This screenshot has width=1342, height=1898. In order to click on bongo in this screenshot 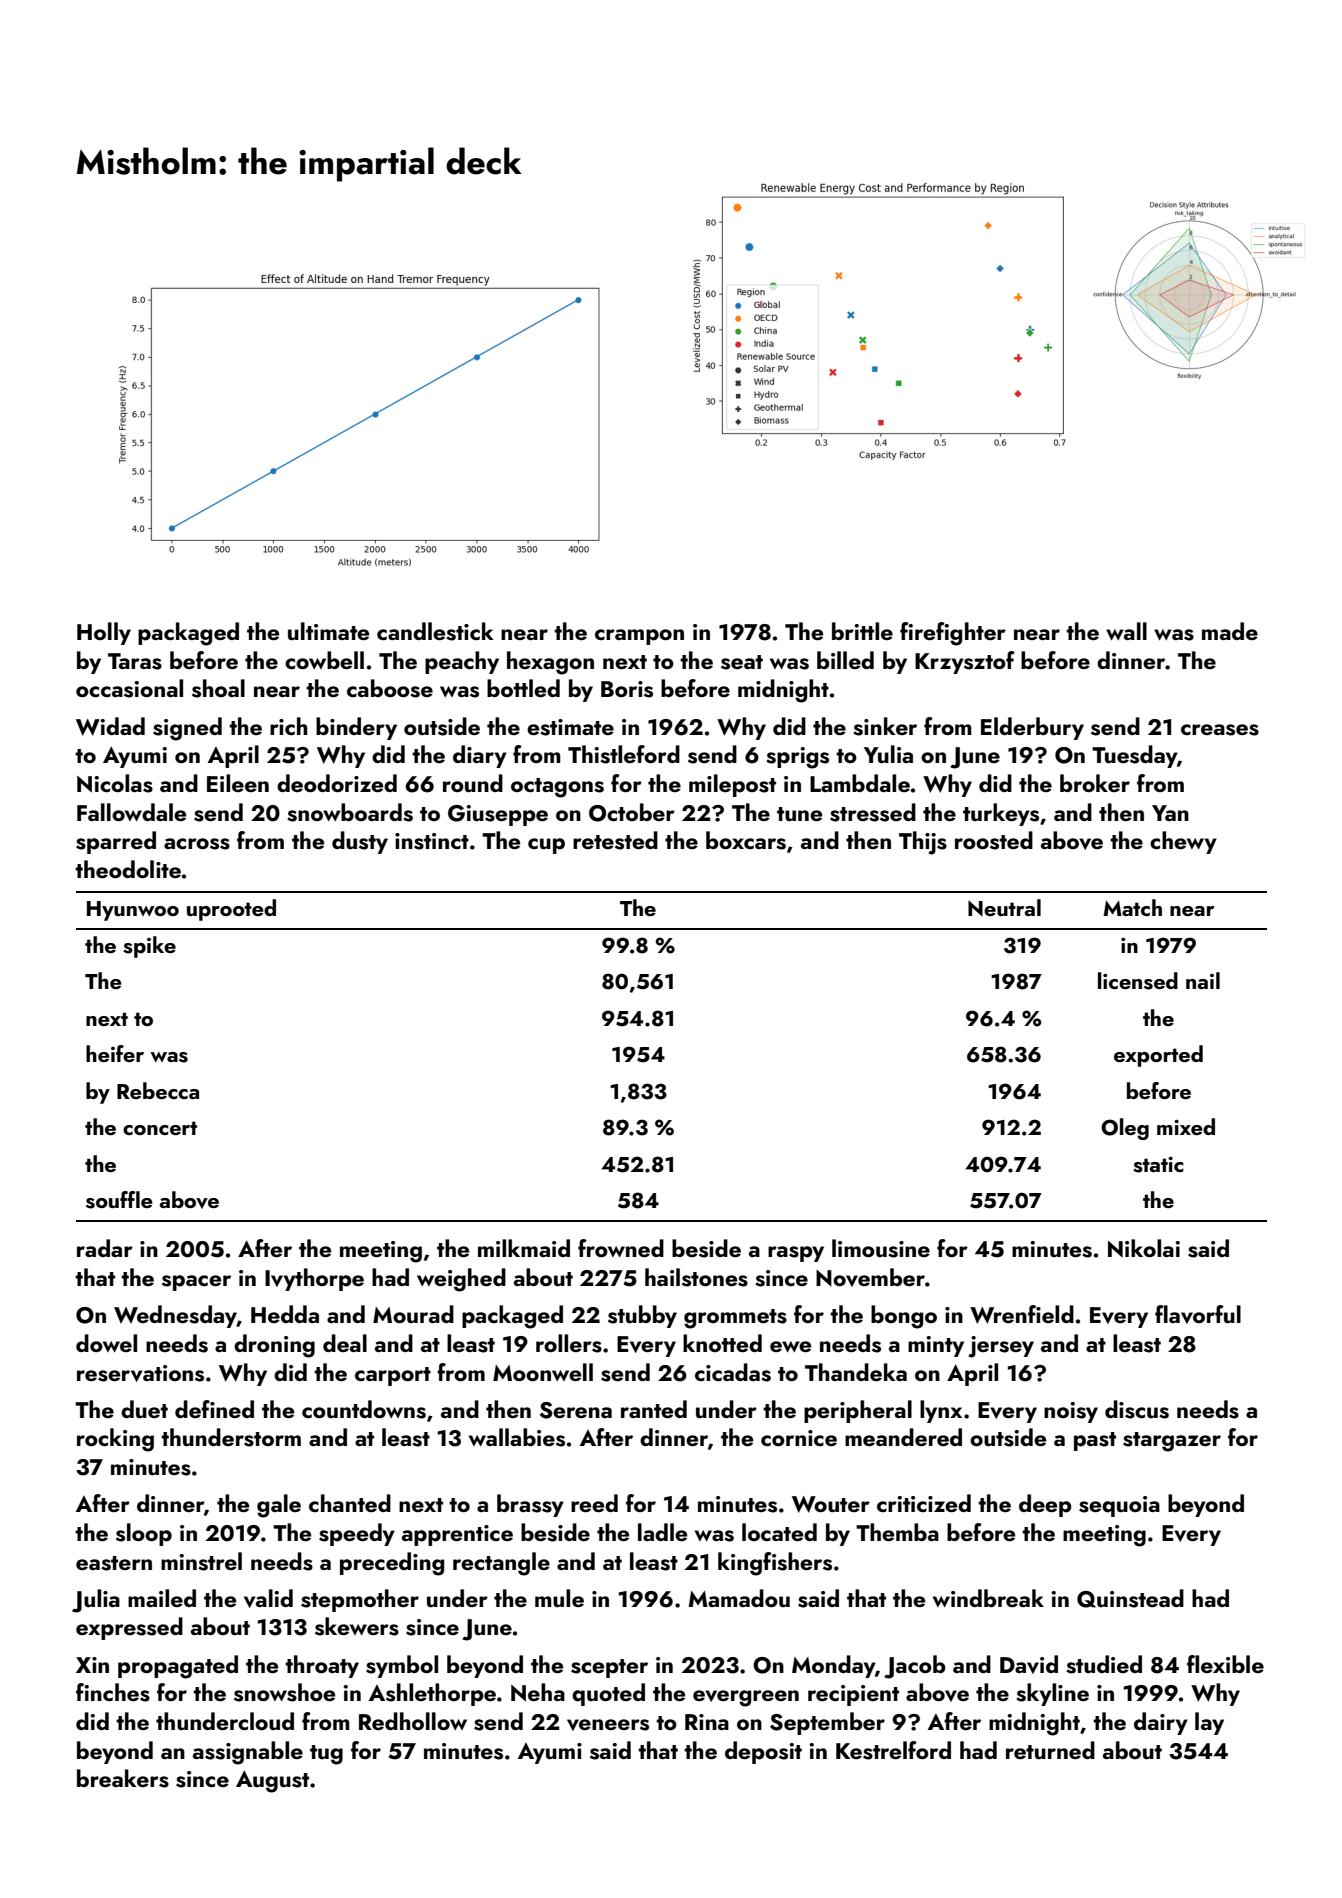, I will do `click(904, 1317)`.
